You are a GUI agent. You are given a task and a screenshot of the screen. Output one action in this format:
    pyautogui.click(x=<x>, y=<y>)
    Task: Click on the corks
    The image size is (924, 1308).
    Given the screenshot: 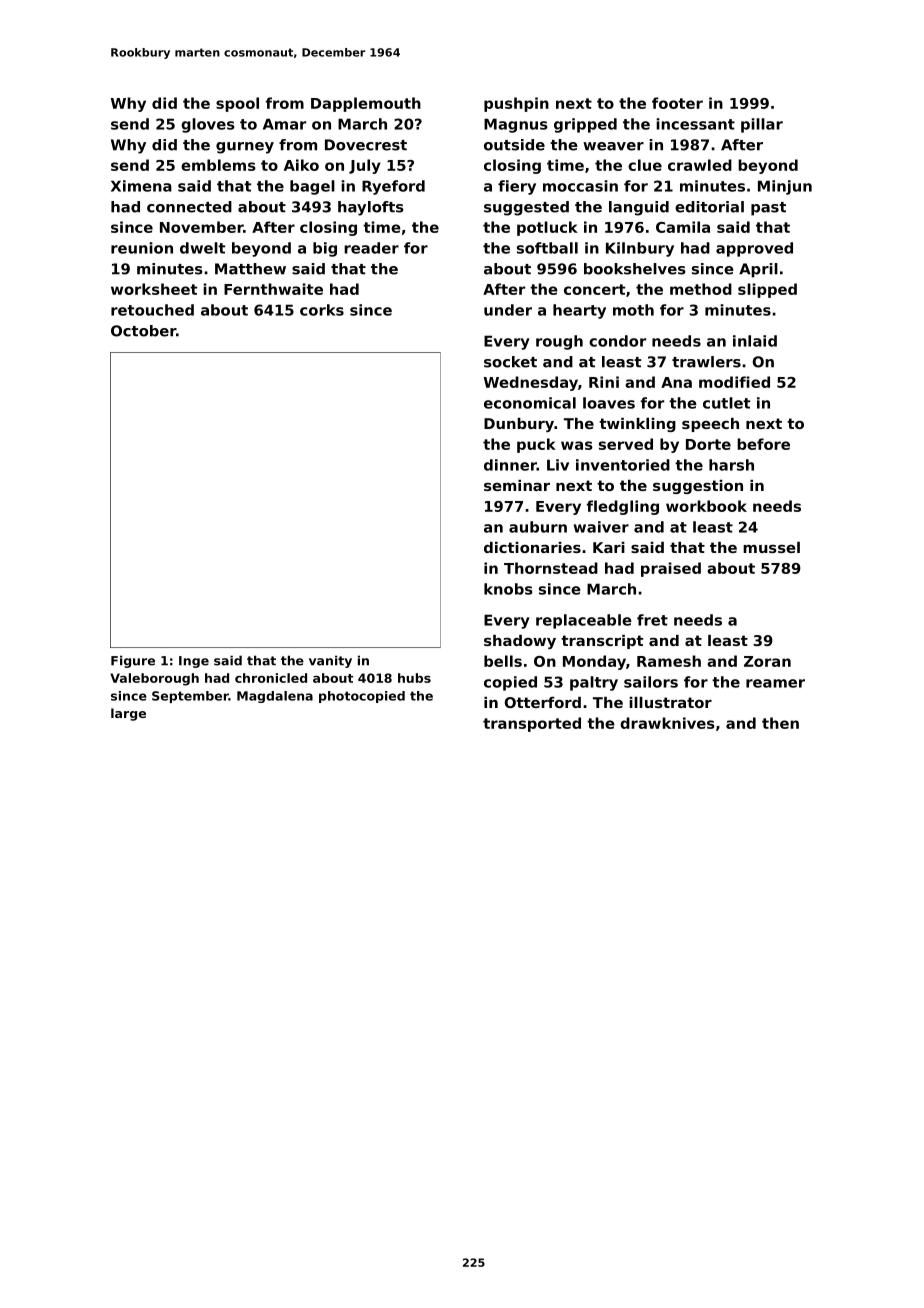 What is the action you would take?
    pyautogui.click(x=322, y=310)
